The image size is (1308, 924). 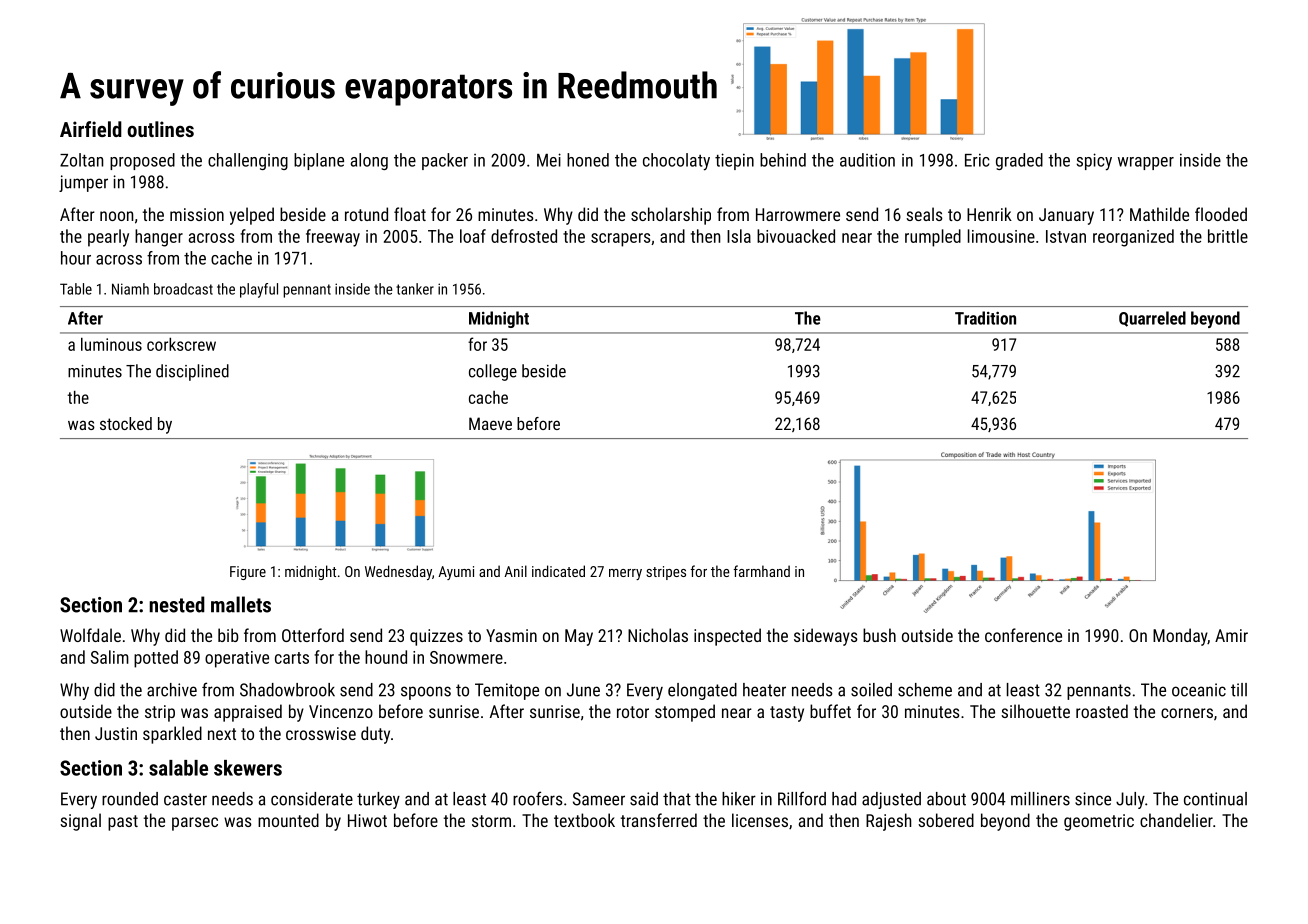 What do you see at coordinates (734, 161) in the document?
I see `tiepin` at bounding box center [734, 161].
